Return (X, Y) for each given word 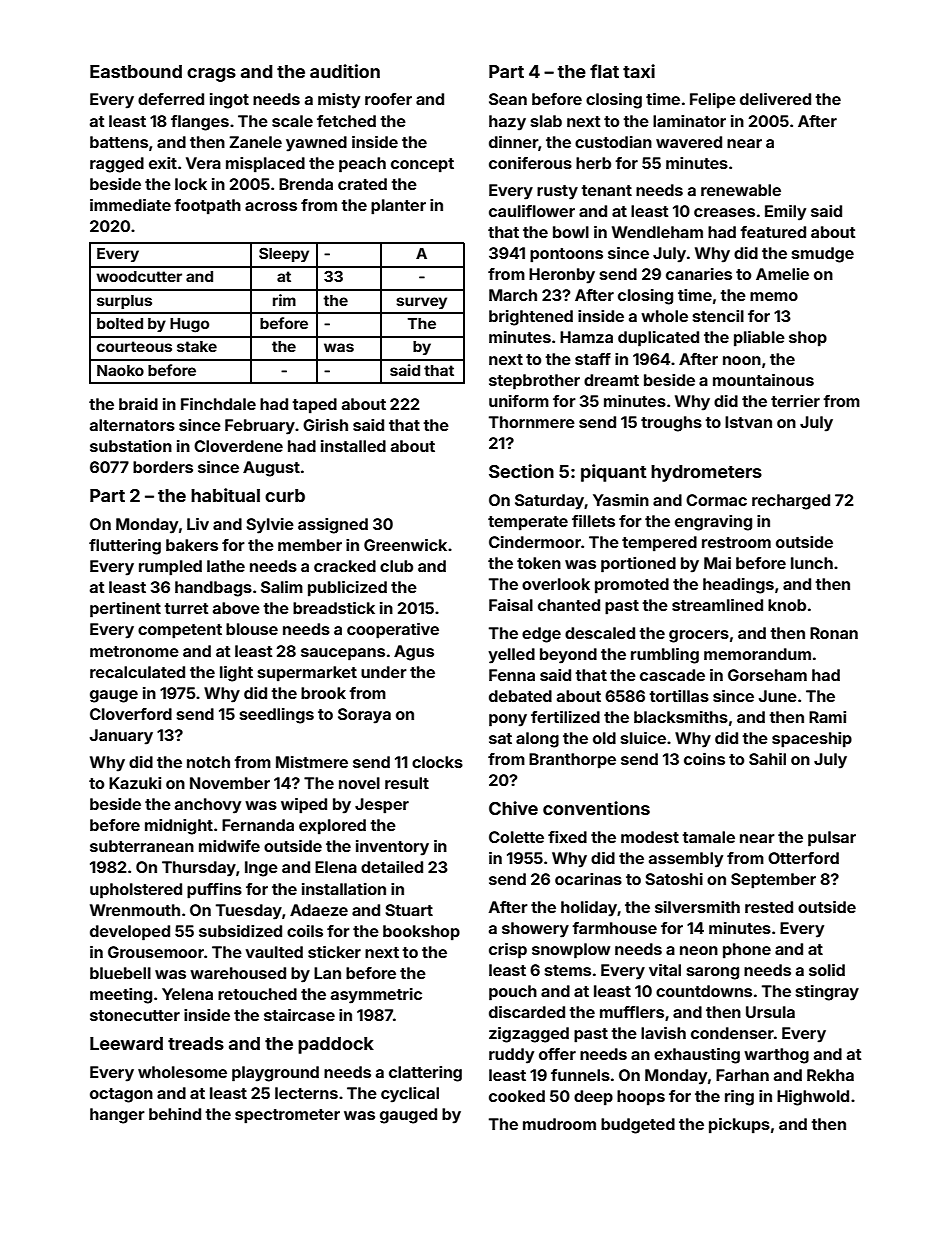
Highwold (813, 1098)
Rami (827, 717)
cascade (672, 675)
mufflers (632, 1012)
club (396, 566)
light (236, 674)
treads (196, 1043)
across (271, 206)
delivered (775, 99)
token (539, 563)
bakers (192, 545)
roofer (388, 99)
